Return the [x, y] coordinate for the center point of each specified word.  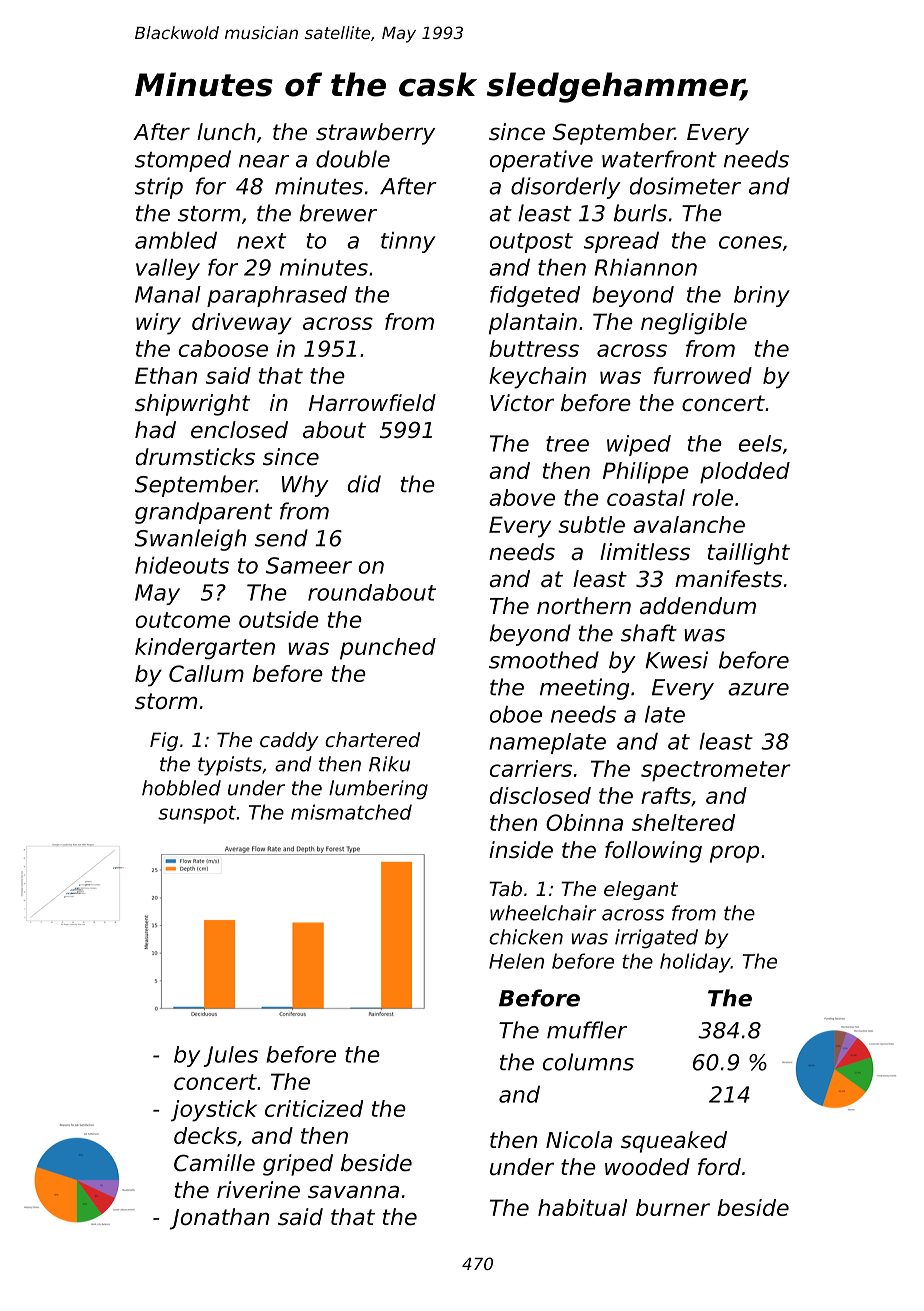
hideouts [182, 565]
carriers [531, 768]
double [353, 159]
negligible [694, 324]
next [261, 241]
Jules [231, 1056]
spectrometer [716, 771]
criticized [314, 1108]
